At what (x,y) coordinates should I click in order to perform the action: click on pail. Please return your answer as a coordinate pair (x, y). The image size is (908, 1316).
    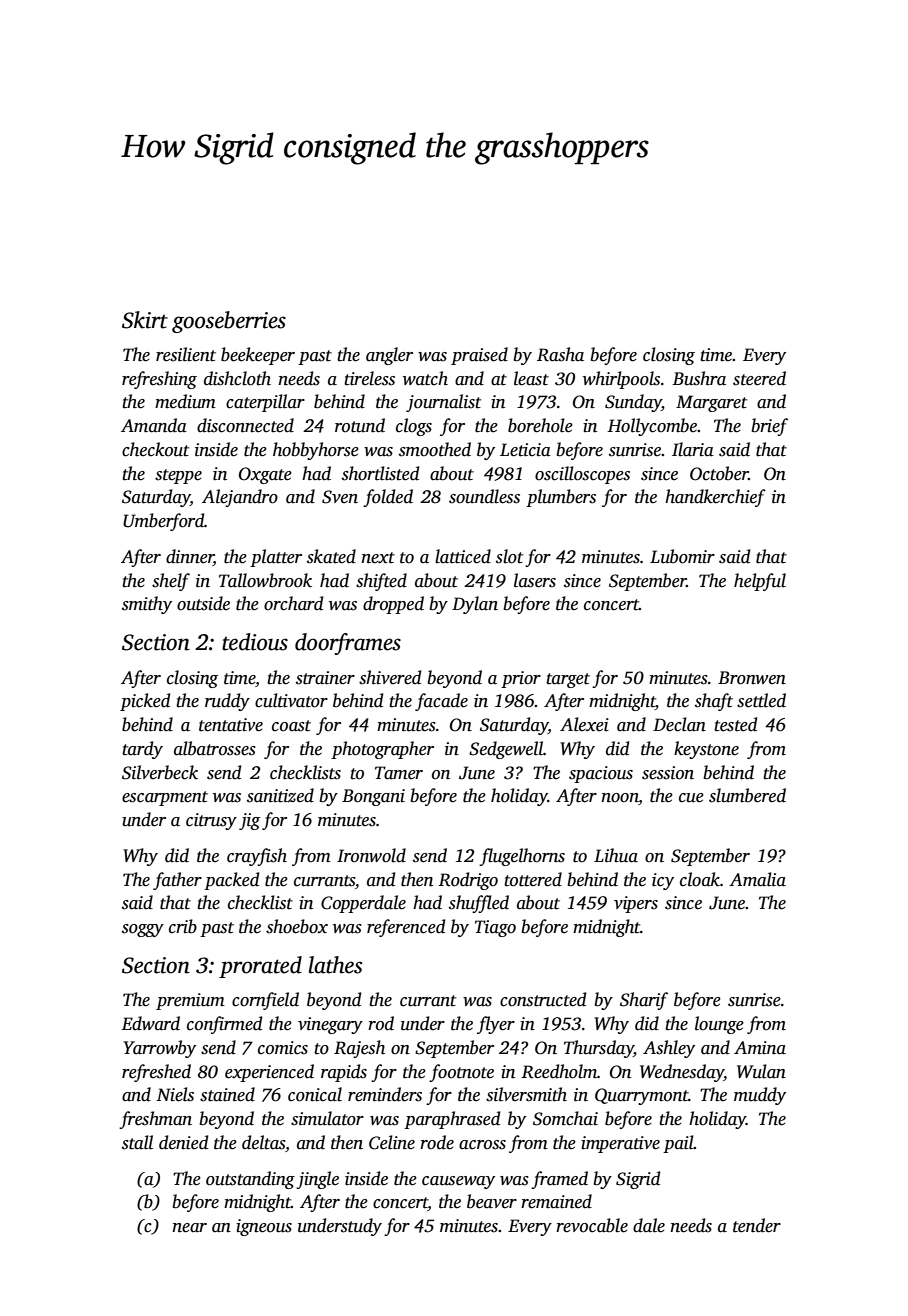
    Looking at the image, I should click on (678, 1144).
